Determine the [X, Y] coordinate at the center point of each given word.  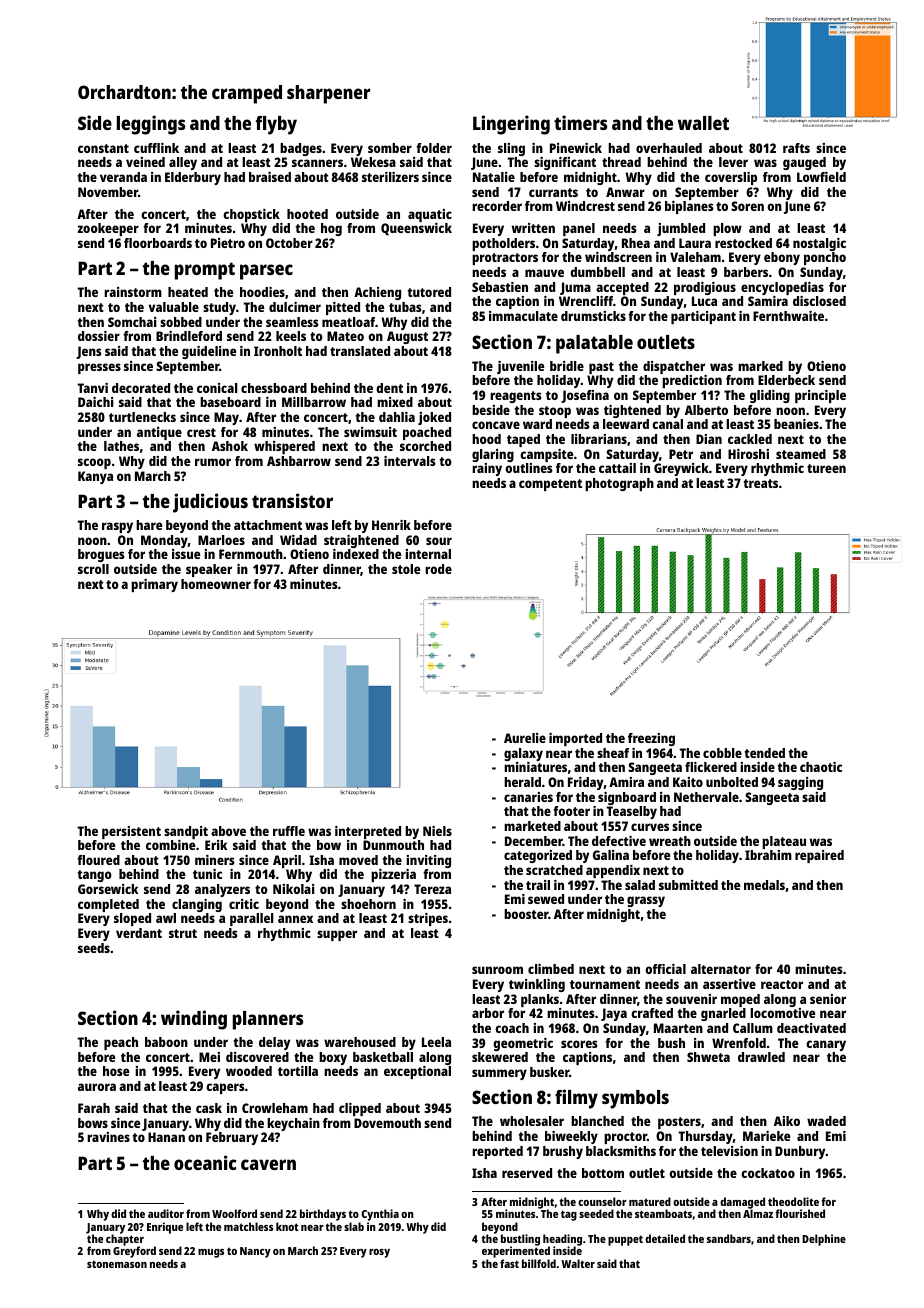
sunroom [497, 970]
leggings [151, 125]
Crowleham [275, 1108]
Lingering [511, 125]
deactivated [811, 1028]
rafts [796, 148]
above [228, 831]
